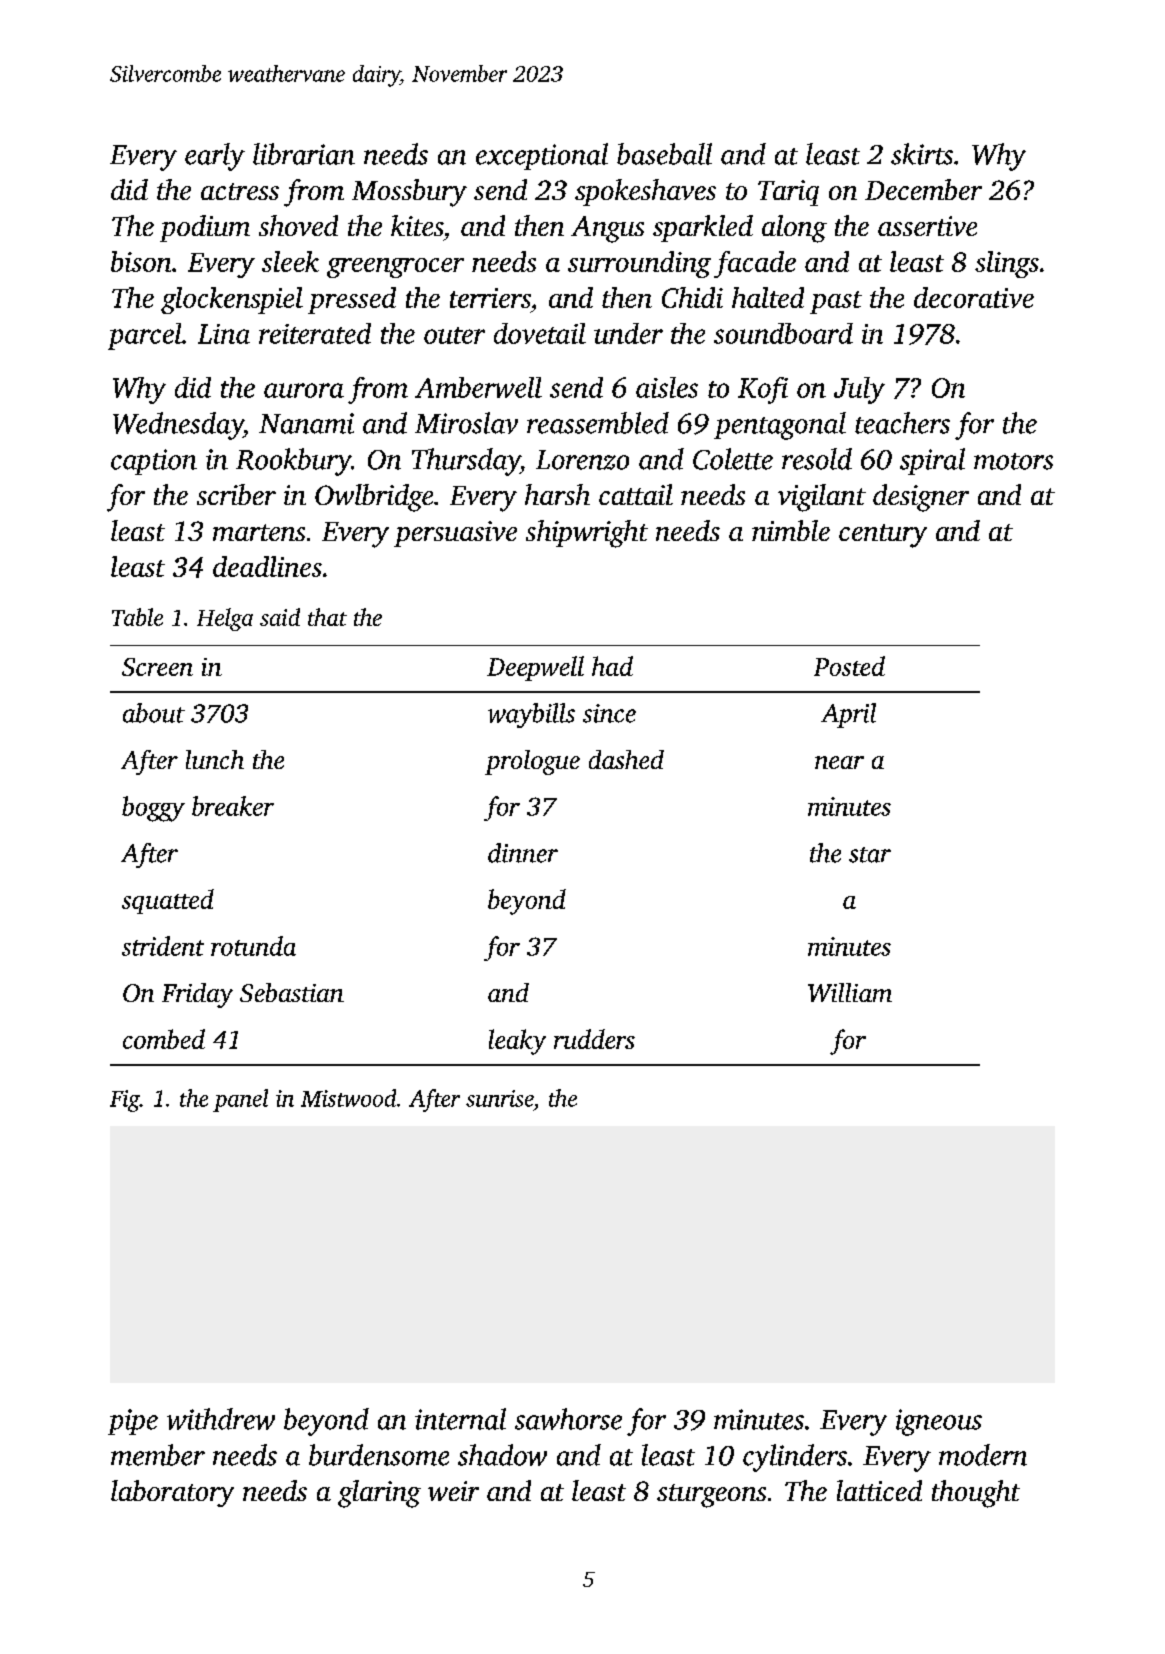 This screenshot has width=1165, height=1654. I want to click on burdensome, so click(379, 1455).
